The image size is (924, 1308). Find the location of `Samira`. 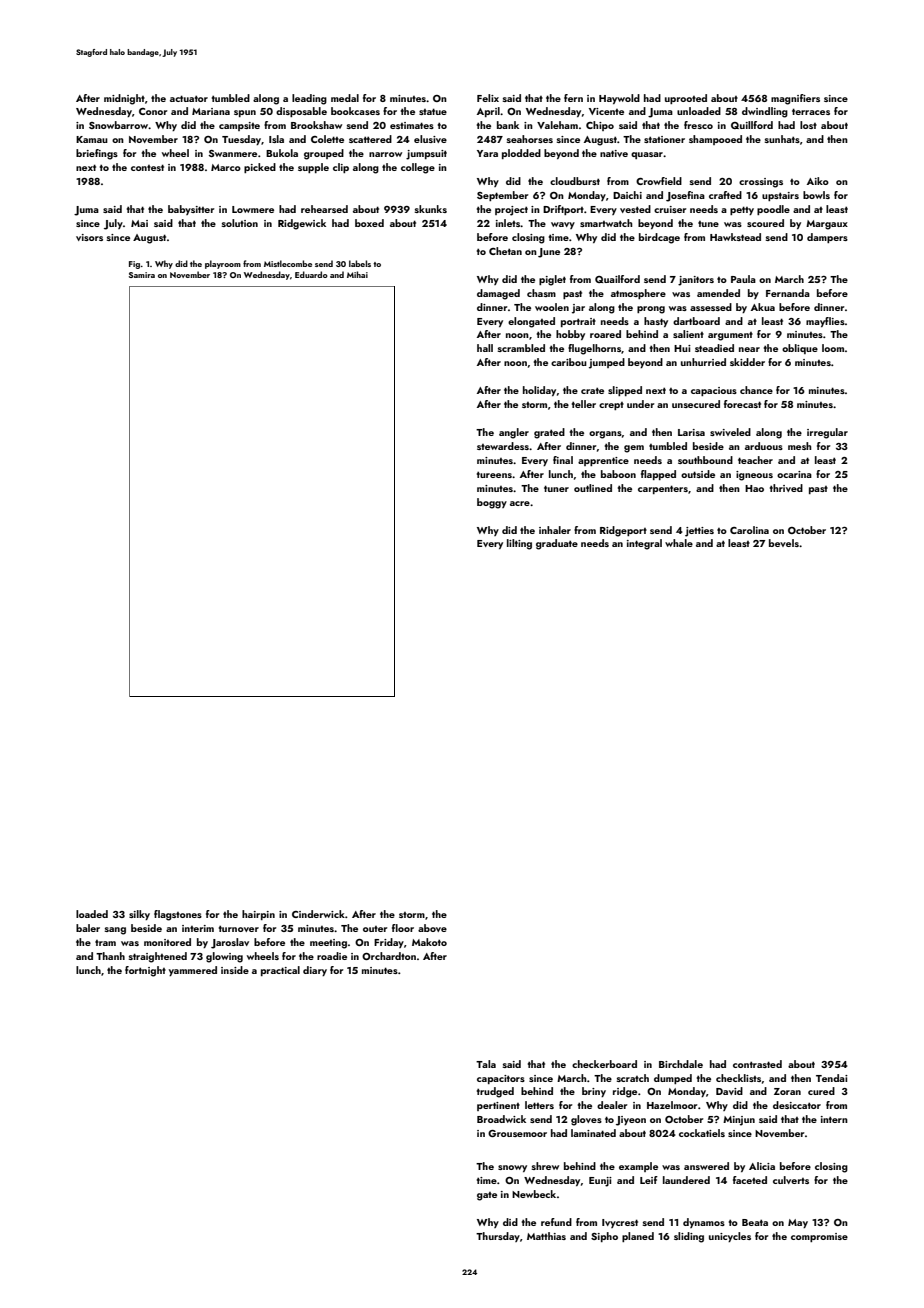

Samira is located at coordinates (142, 275).
